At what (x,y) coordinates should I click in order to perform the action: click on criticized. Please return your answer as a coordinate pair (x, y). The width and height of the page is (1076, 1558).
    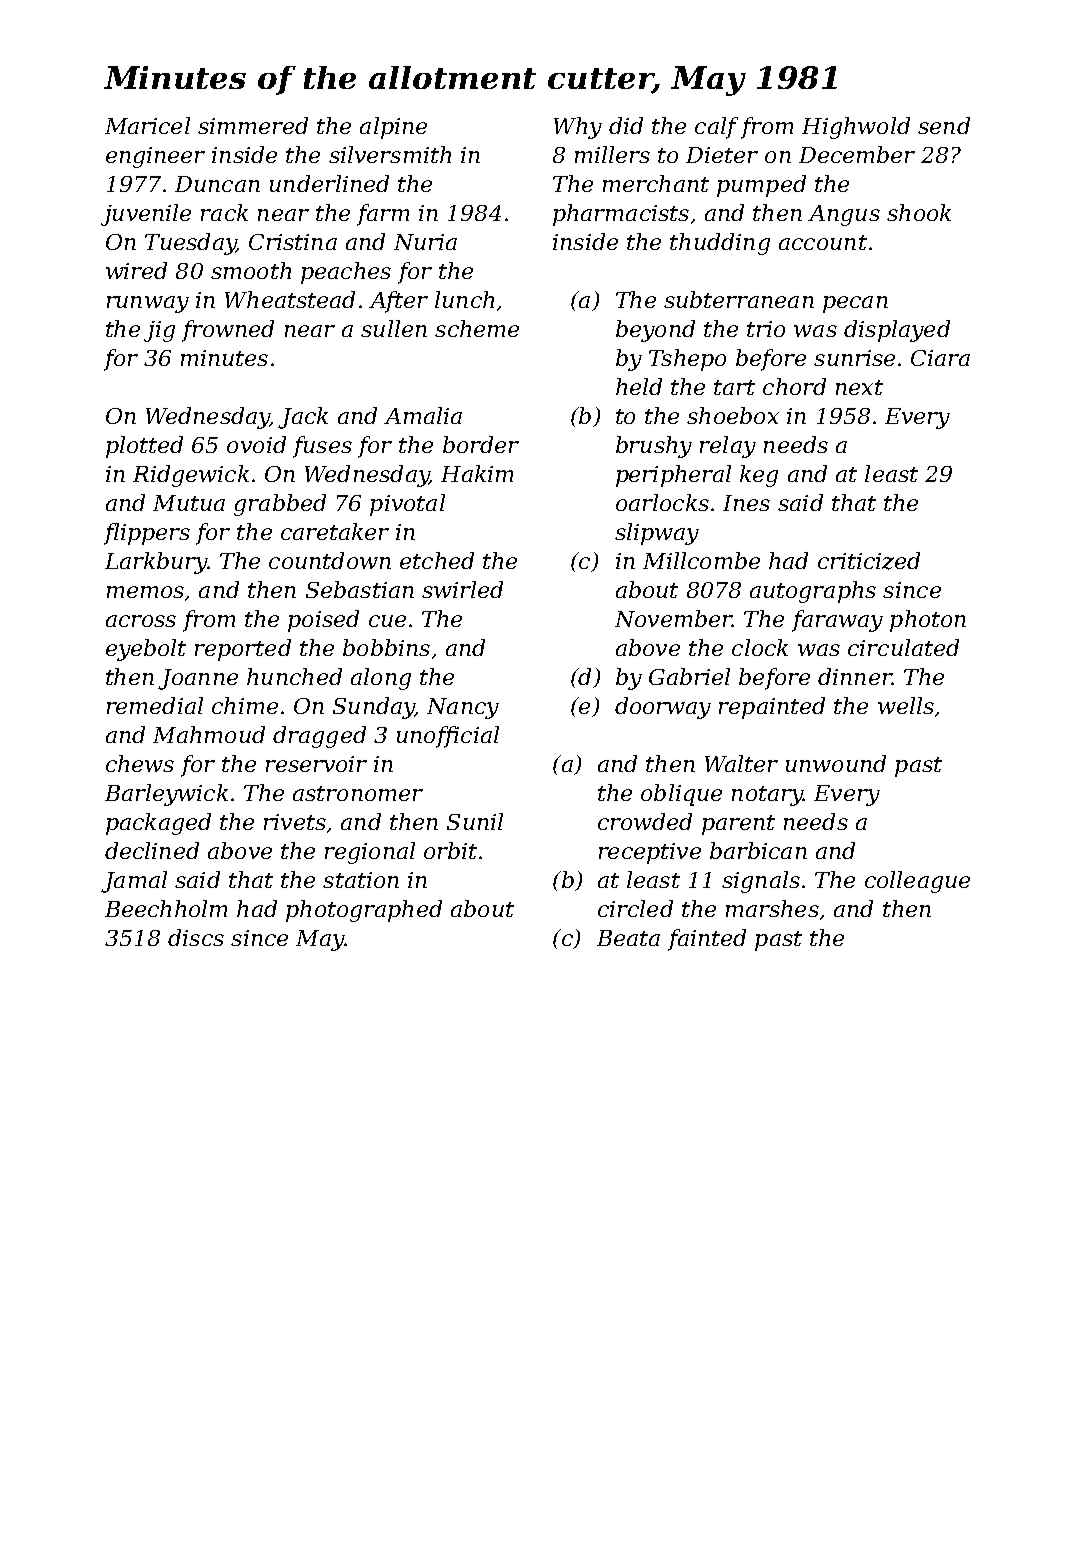
    Looking at the image, I should click on (869, 561).
